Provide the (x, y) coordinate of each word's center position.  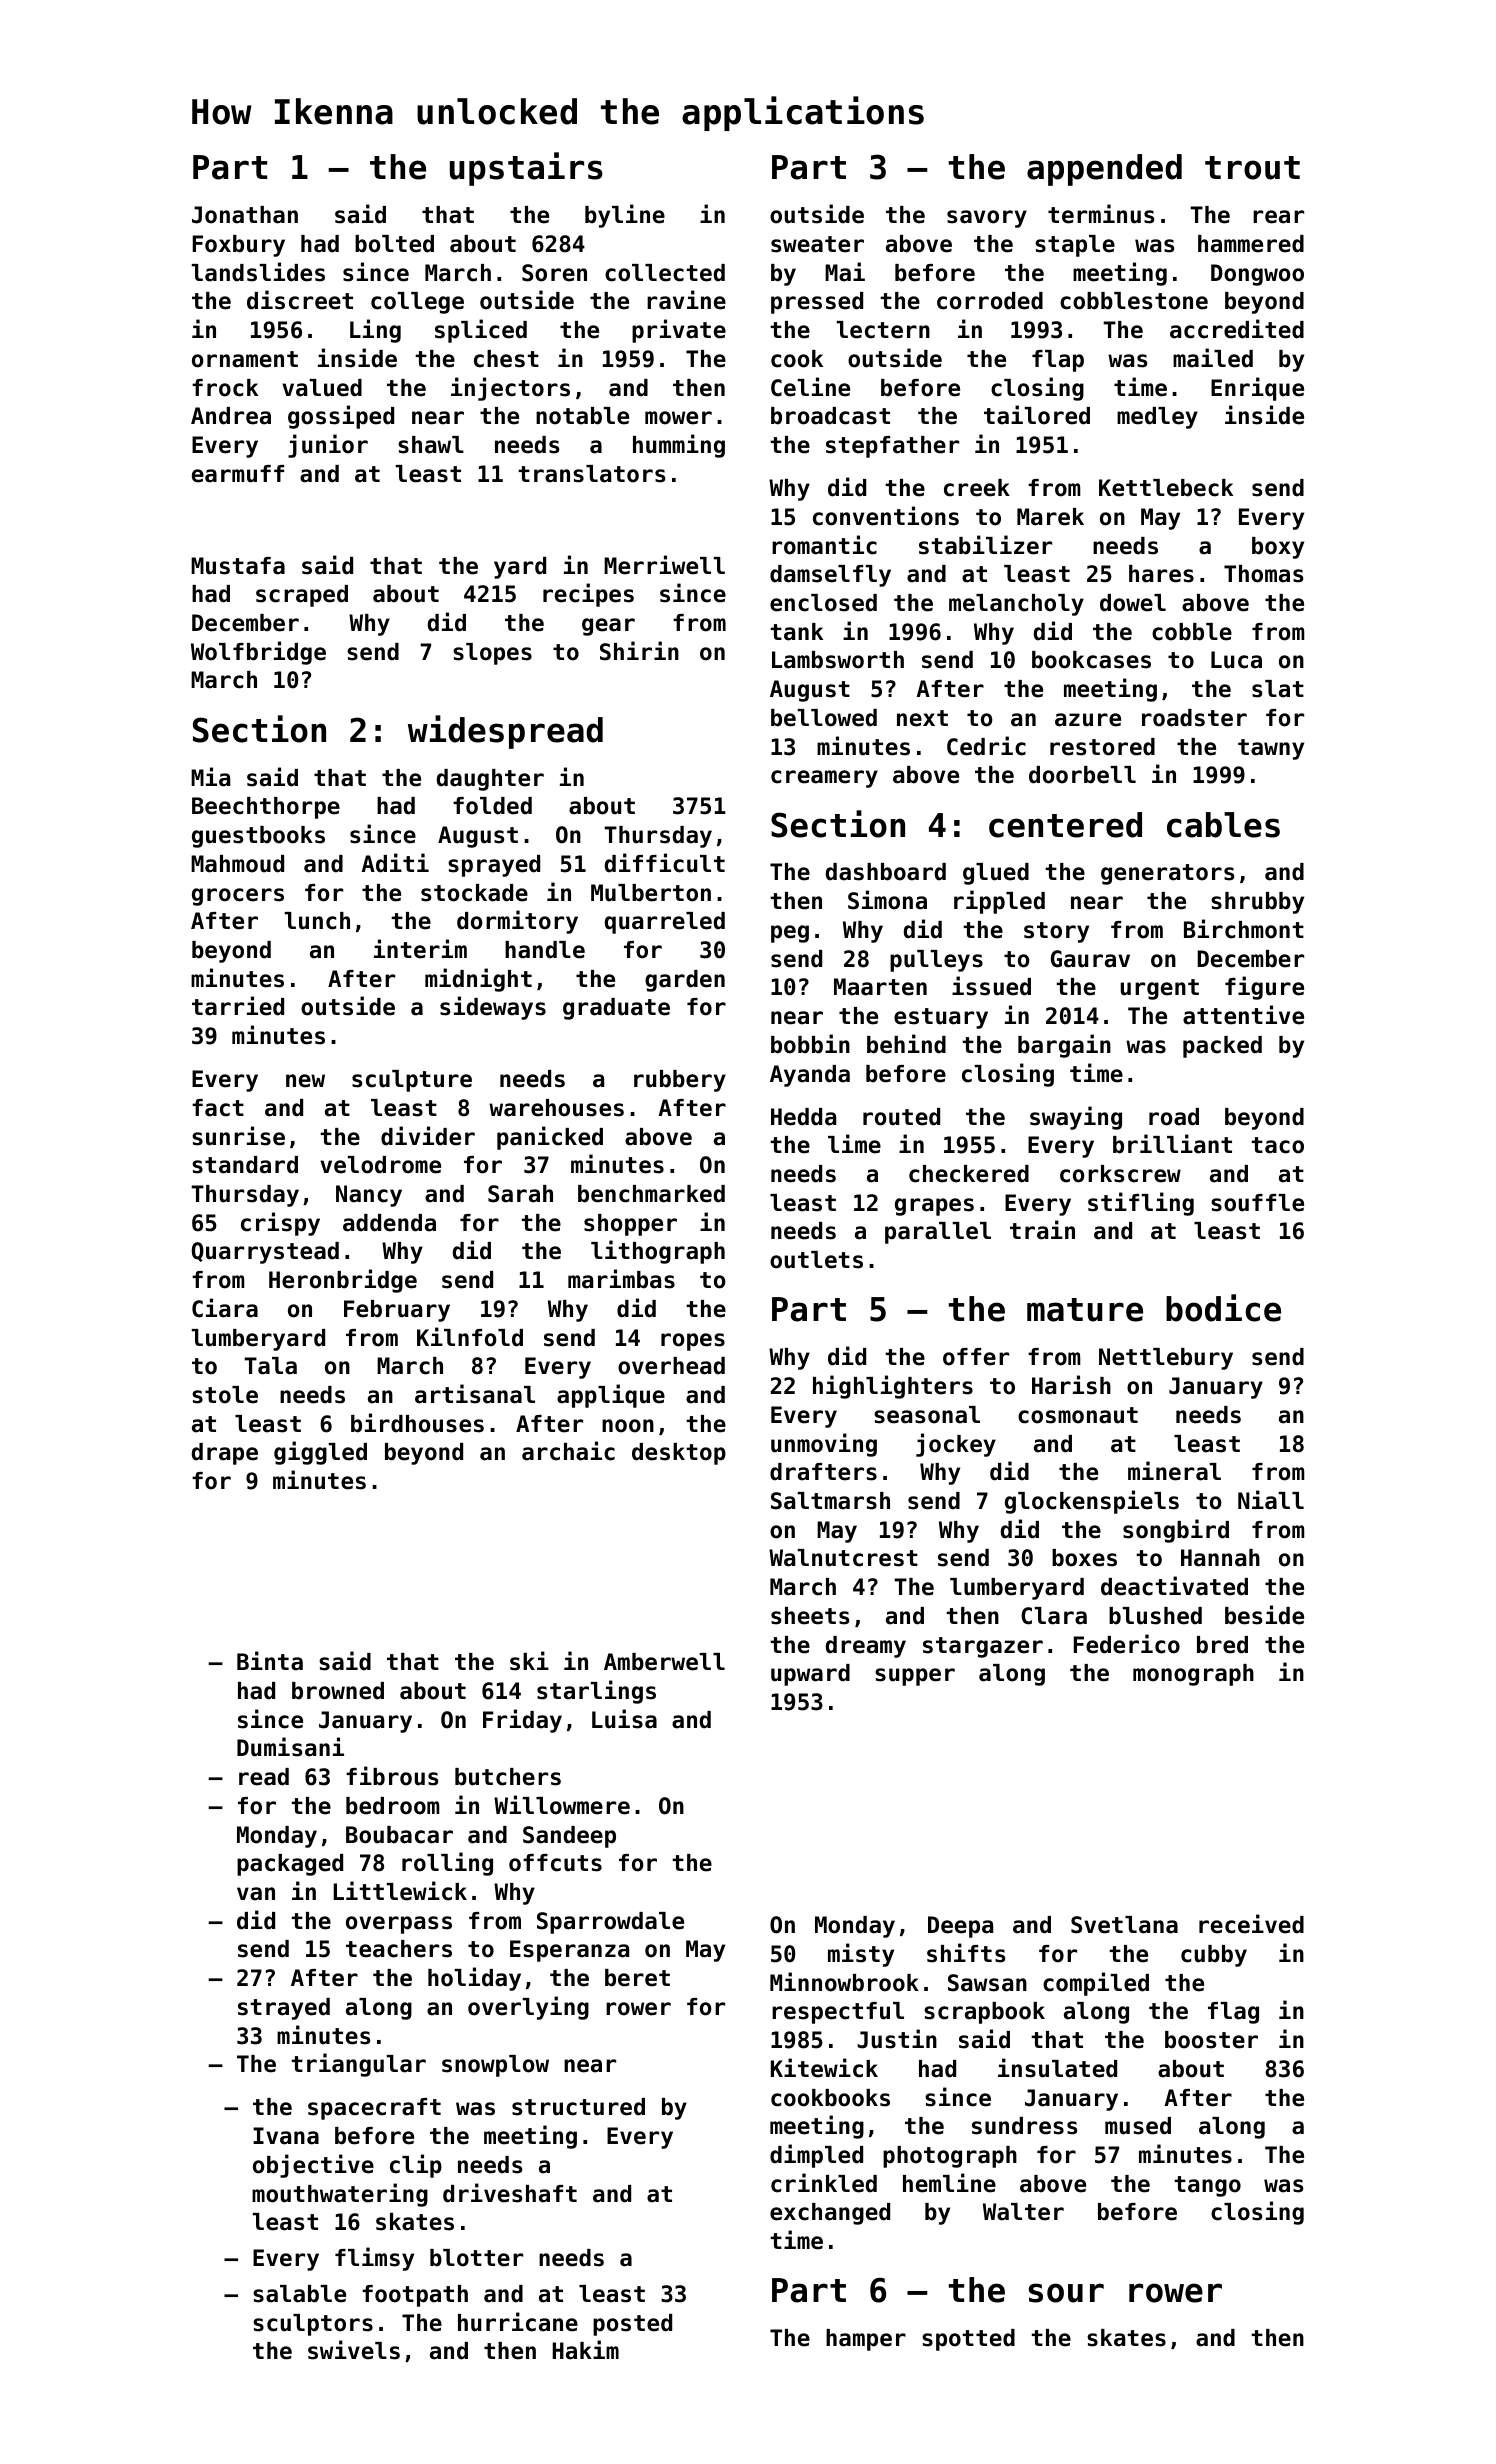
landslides (258, 272)
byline (625, 216)
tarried (238, 1006)
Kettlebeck (1166, 488)
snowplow (495, 2066)
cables (1223, 825)
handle (545, 950)
